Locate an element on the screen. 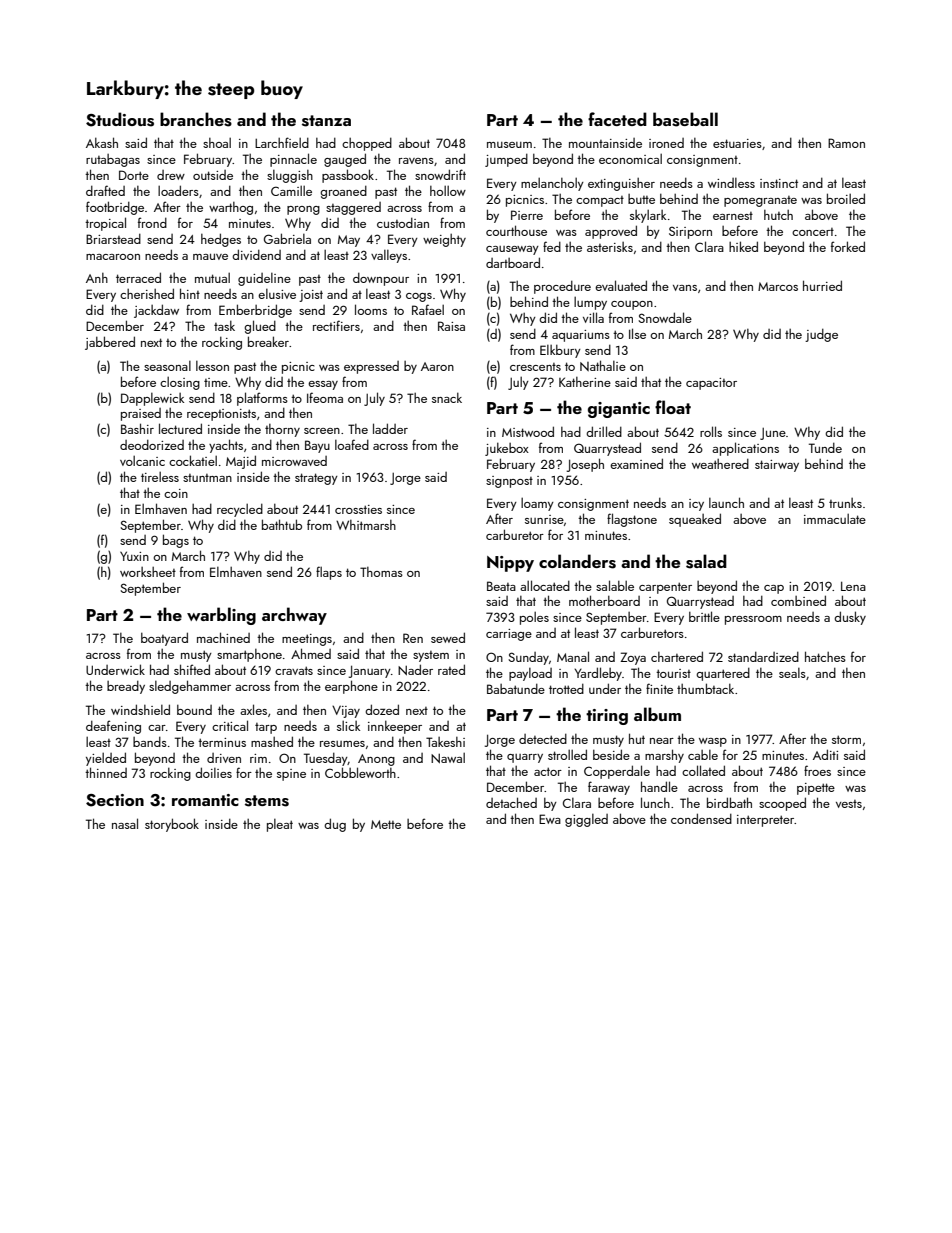  stanza is located at coordinates (326, 121).
